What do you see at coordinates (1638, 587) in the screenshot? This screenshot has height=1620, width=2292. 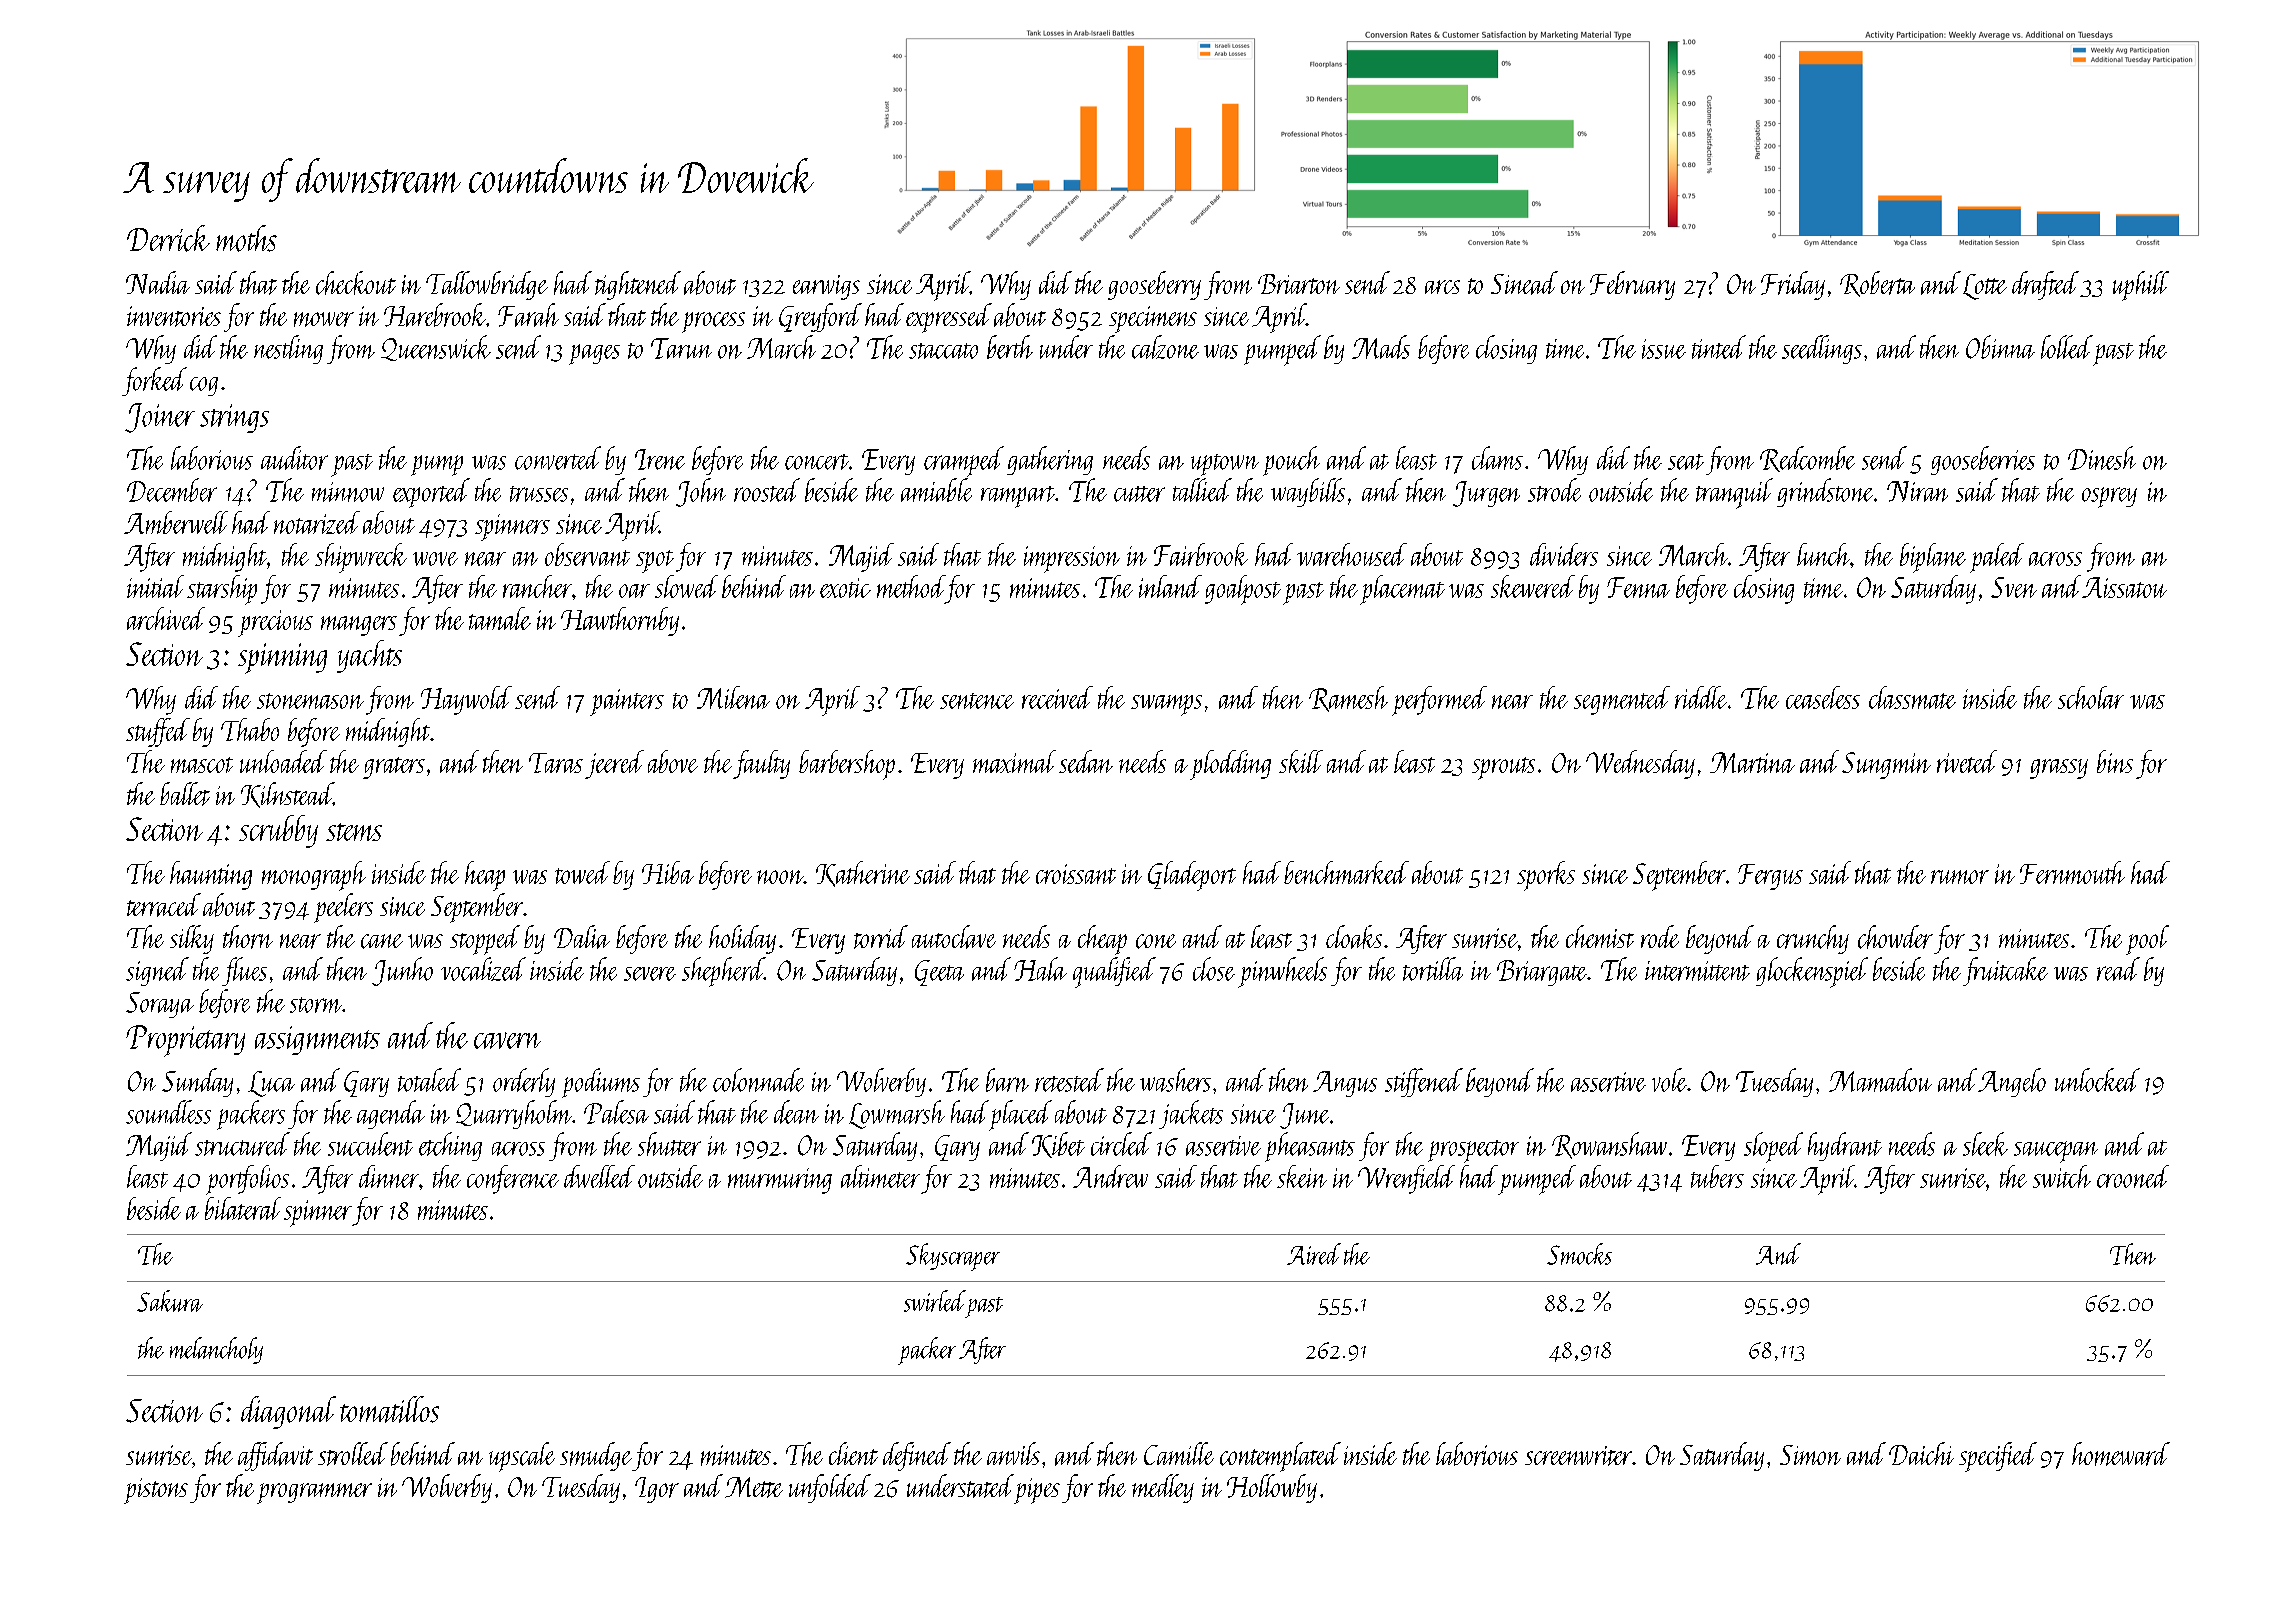 I see `Fenna` at bounding box center [1638, 587].
